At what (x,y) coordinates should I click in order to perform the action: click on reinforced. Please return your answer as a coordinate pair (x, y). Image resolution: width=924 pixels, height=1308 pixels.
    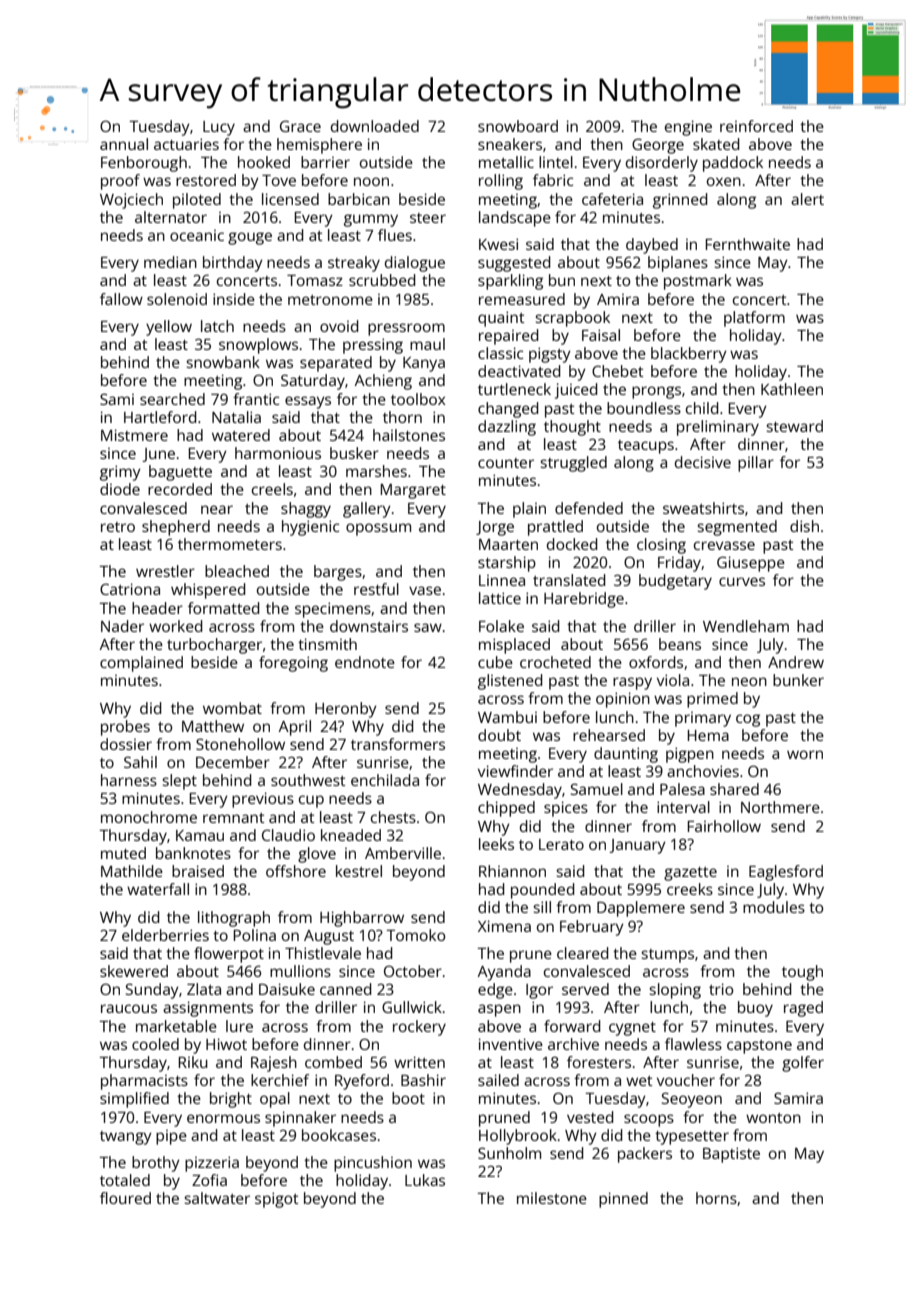
    Looking at the image, I should click on (756, 126).
